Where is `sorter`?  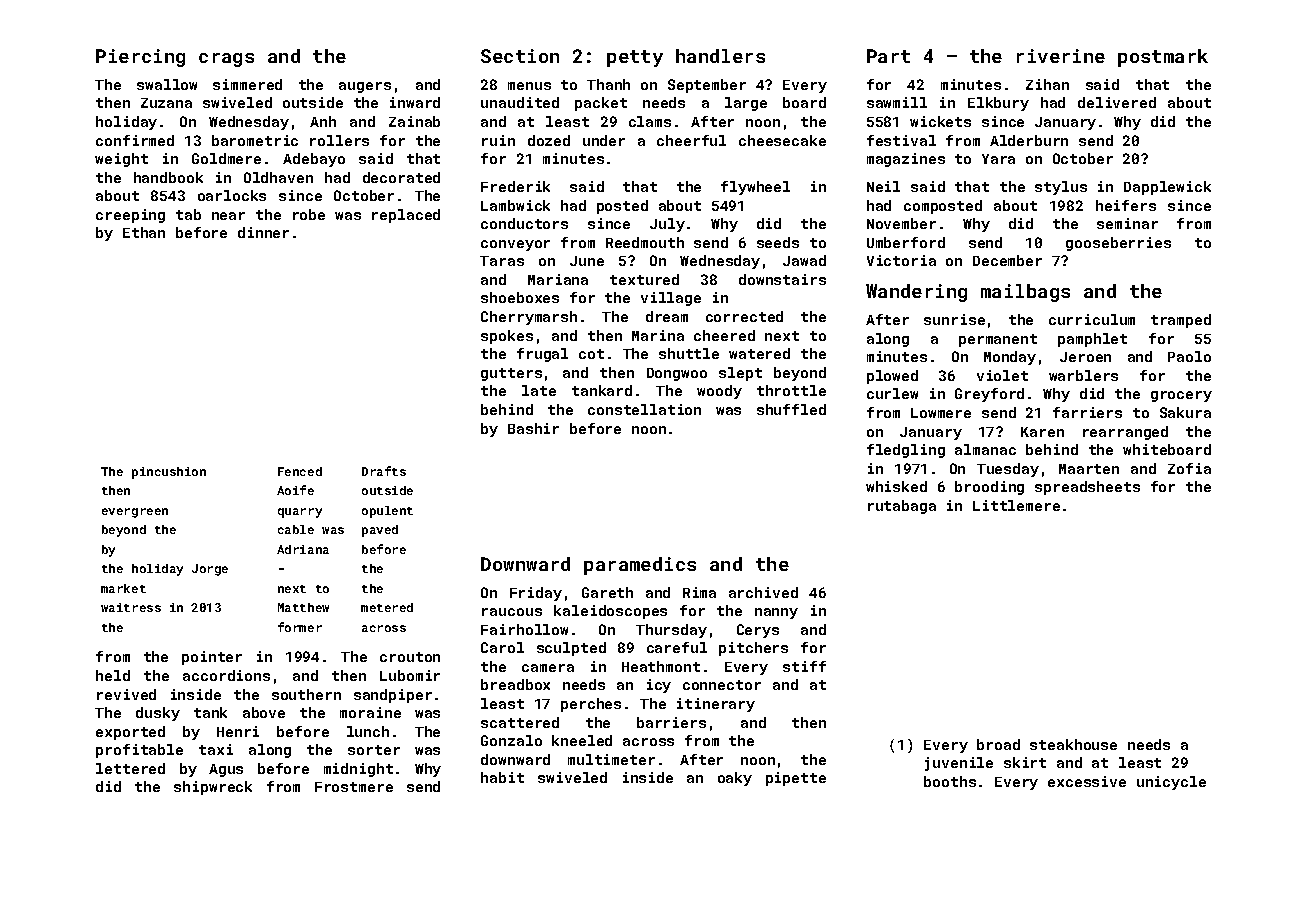
sorter is located at coordinates (374, 750).
